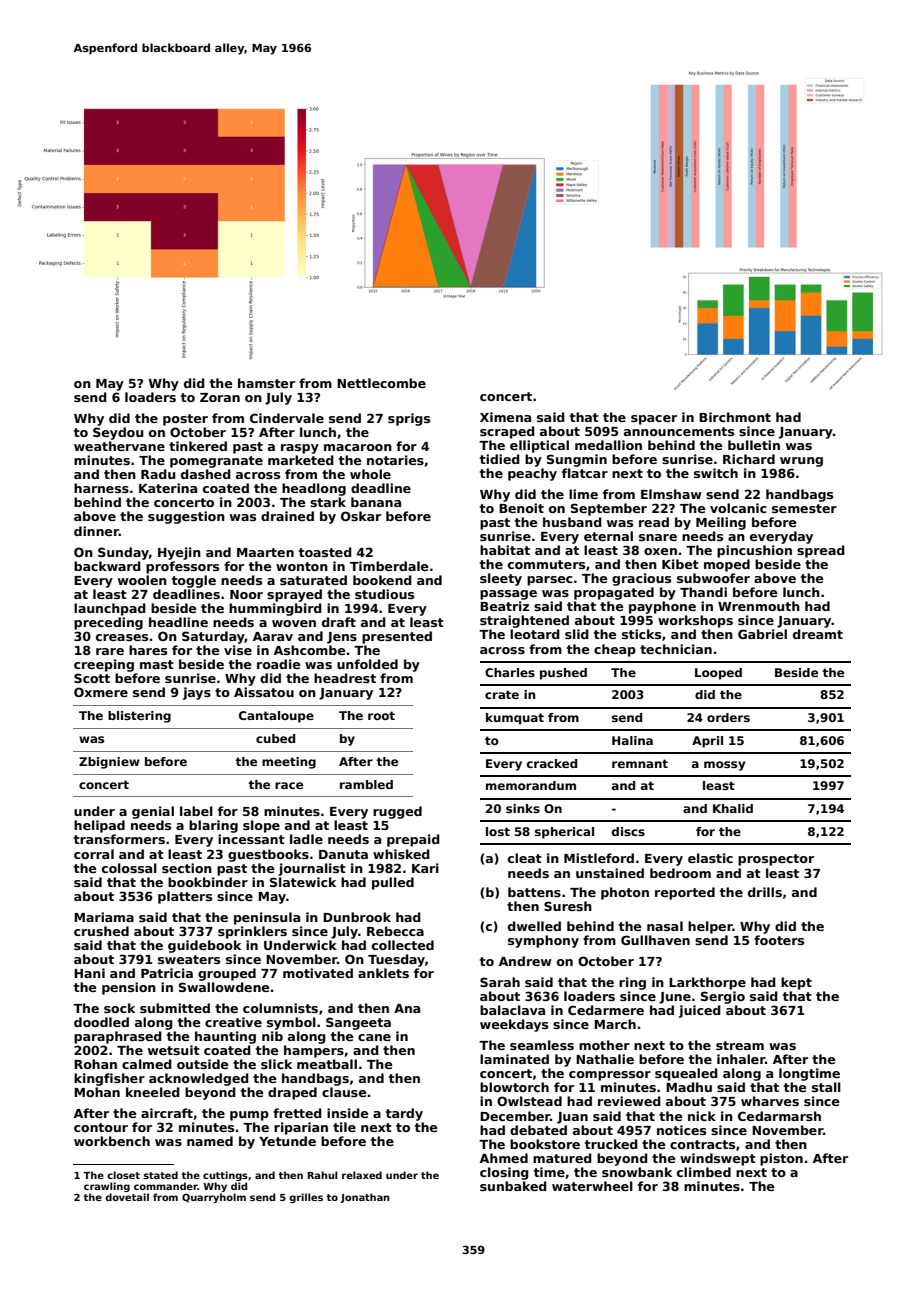 This screenshot has width=924, height=1308. What do you see at coordinates (510, 672) in the screenshot?
I see `Charles` at bounding box center [510, 672].
